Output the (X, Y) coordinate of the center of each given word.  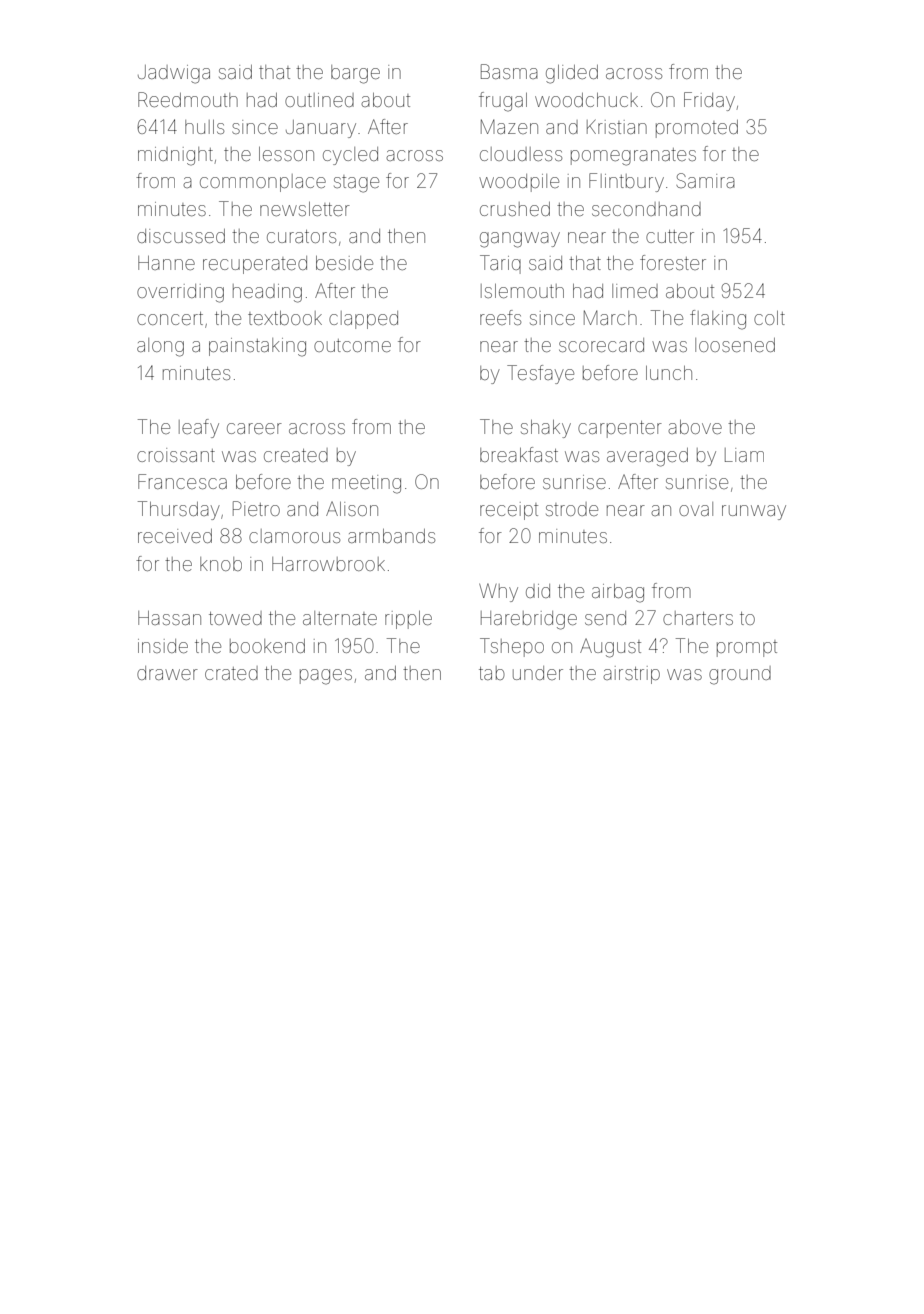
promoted (697, 129)
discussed (181, 236)
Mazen (509, 126)
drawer (167, 673)
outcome (352, 345)
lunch (669, 373)
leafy (199, 428)
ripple (408, 620)
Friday (709, 101)
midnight (175, 156)
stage (356, 184)
